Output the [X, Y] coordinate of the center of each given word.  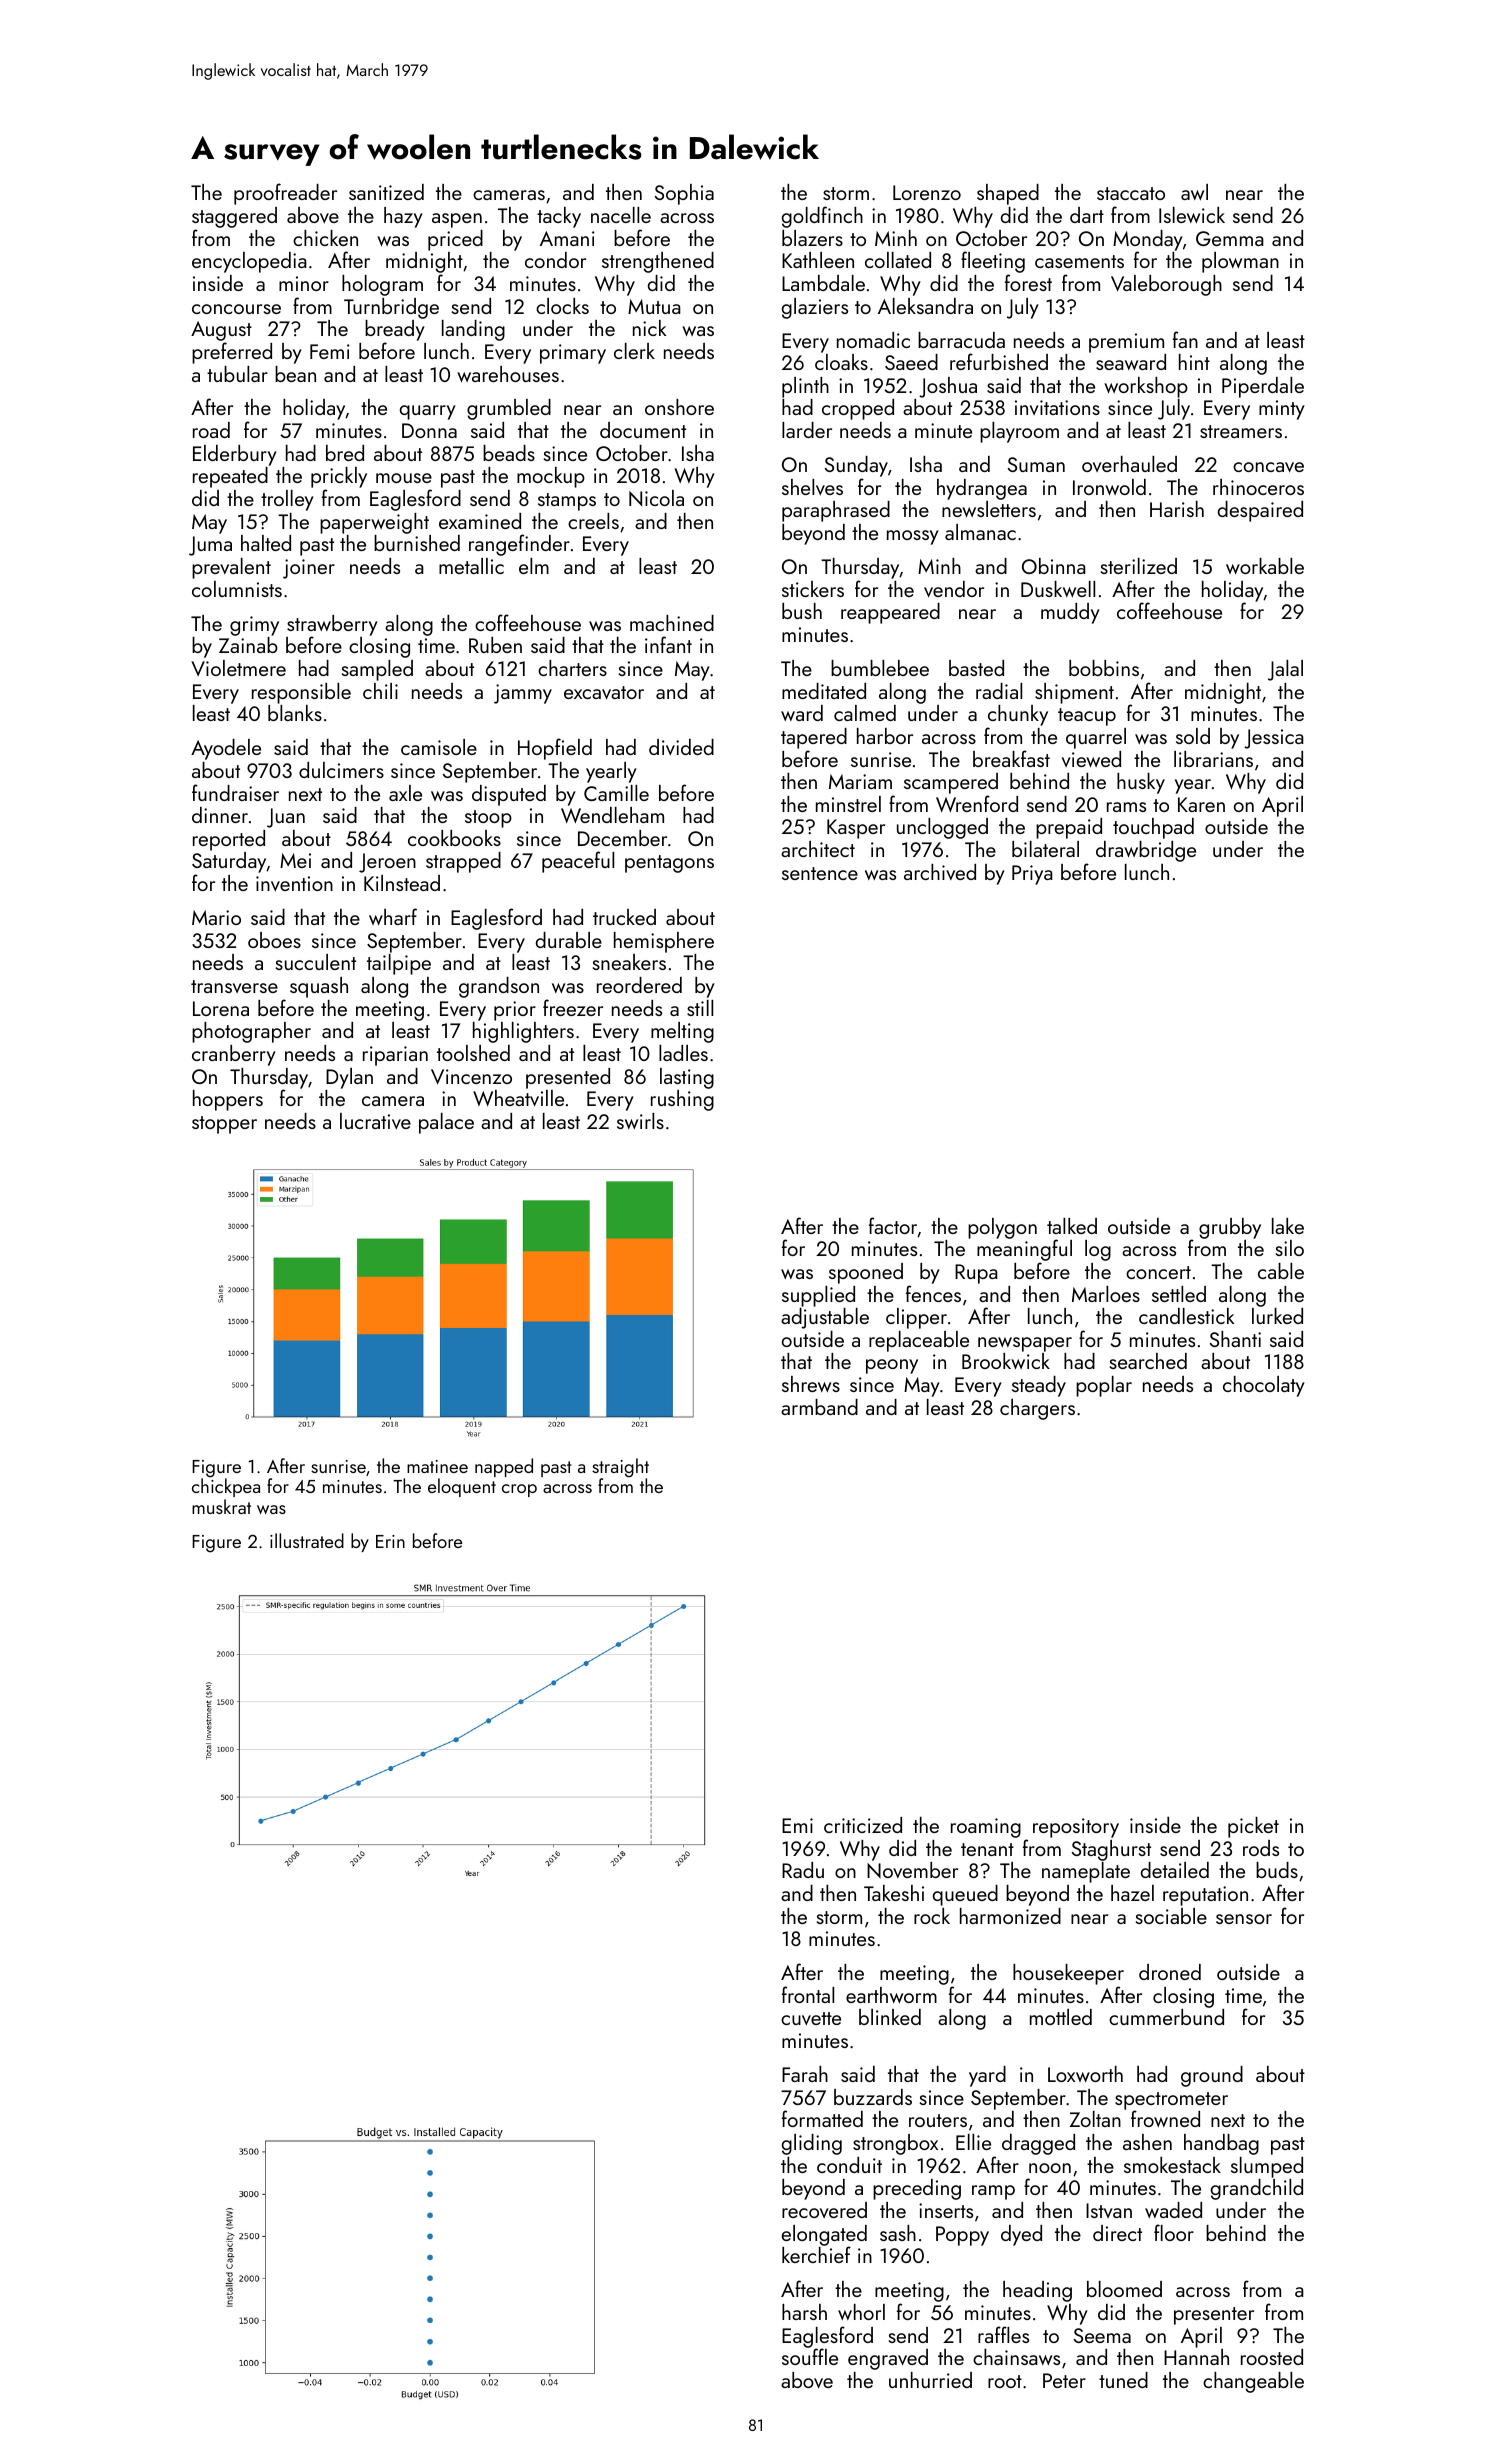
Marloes [1106, 1294]
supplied [818, 1296]
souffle [810, 2357]
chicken [325, 238]
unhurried [930, 2380]
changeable [1253, 2382]
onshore [679, 407]
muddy [1070, 613]
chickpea [226, 1488]
